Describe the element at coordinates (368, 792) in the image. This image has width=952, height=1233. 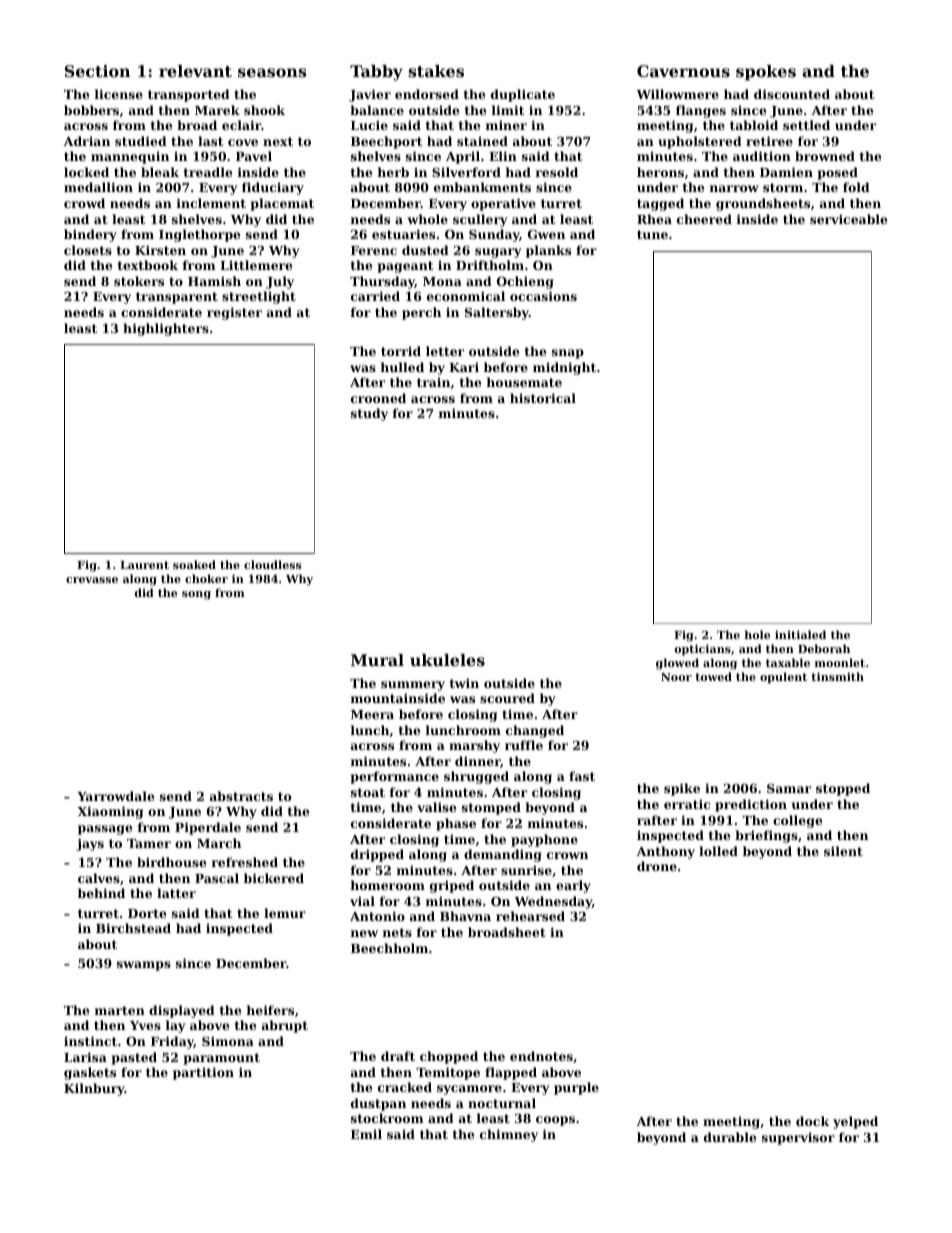
I see `stoat` at that location.
